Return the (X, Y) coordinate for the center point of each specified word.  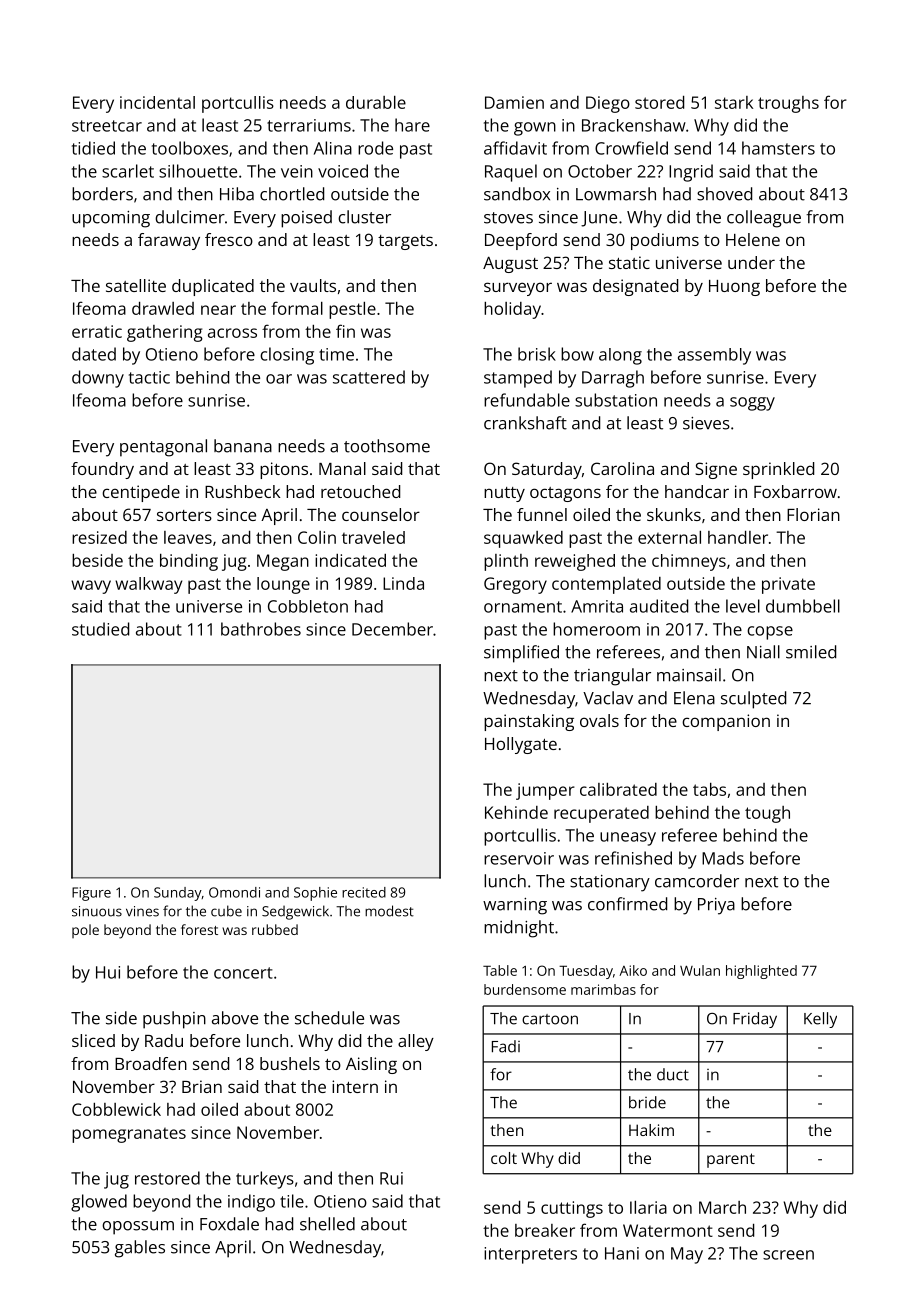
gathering (165, 333)
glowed (99, 1203)
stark (734, 102)
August (510, 265)
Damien (514, 102)
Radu (164, 1040)
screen (788, 1255)
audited (659, 606)
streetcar (107, 126)
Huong (734, 288)
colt (504, 1158)
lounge (283, 585)
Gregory (515, 585)
